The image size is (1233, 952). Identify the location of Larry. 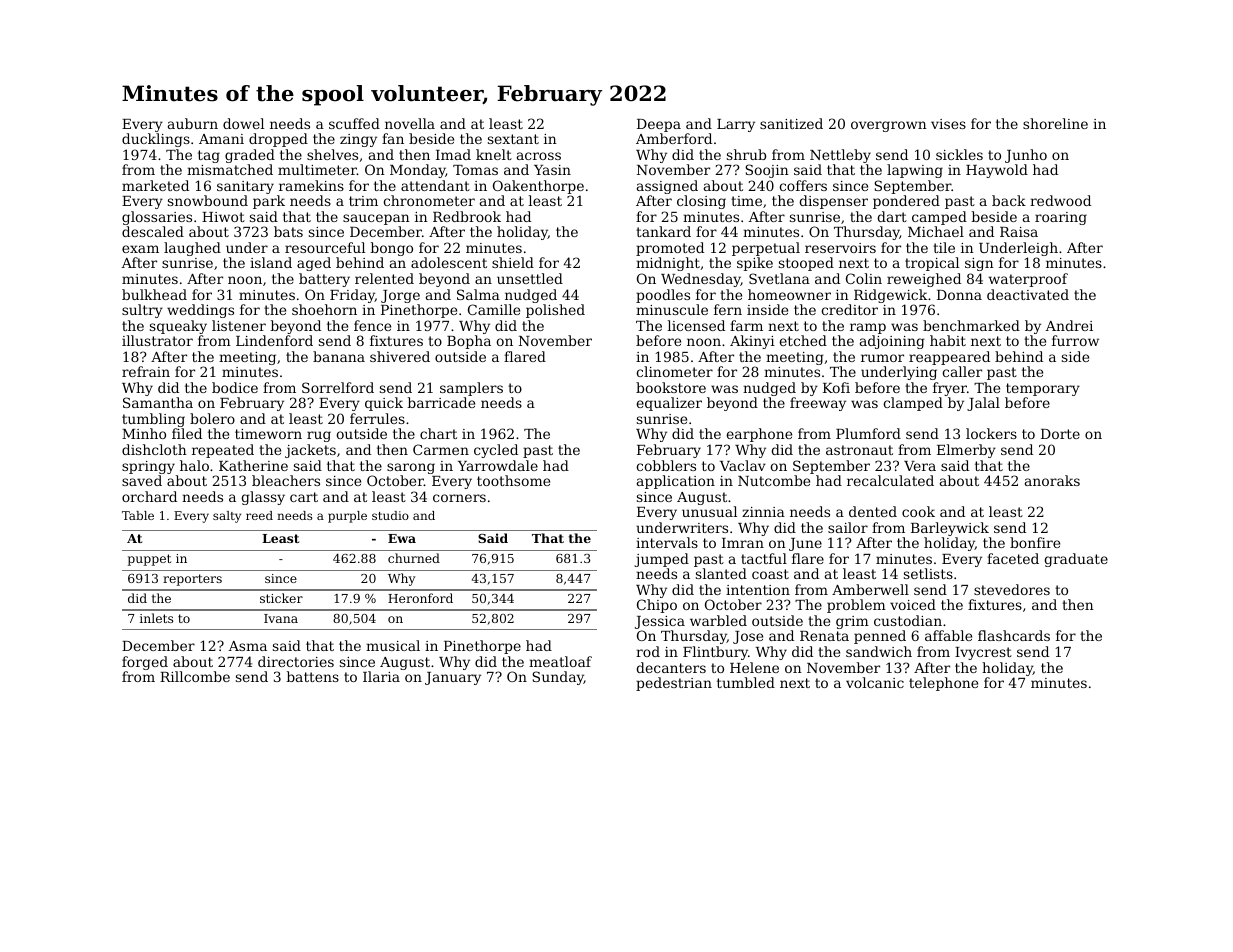
(736, 125).
